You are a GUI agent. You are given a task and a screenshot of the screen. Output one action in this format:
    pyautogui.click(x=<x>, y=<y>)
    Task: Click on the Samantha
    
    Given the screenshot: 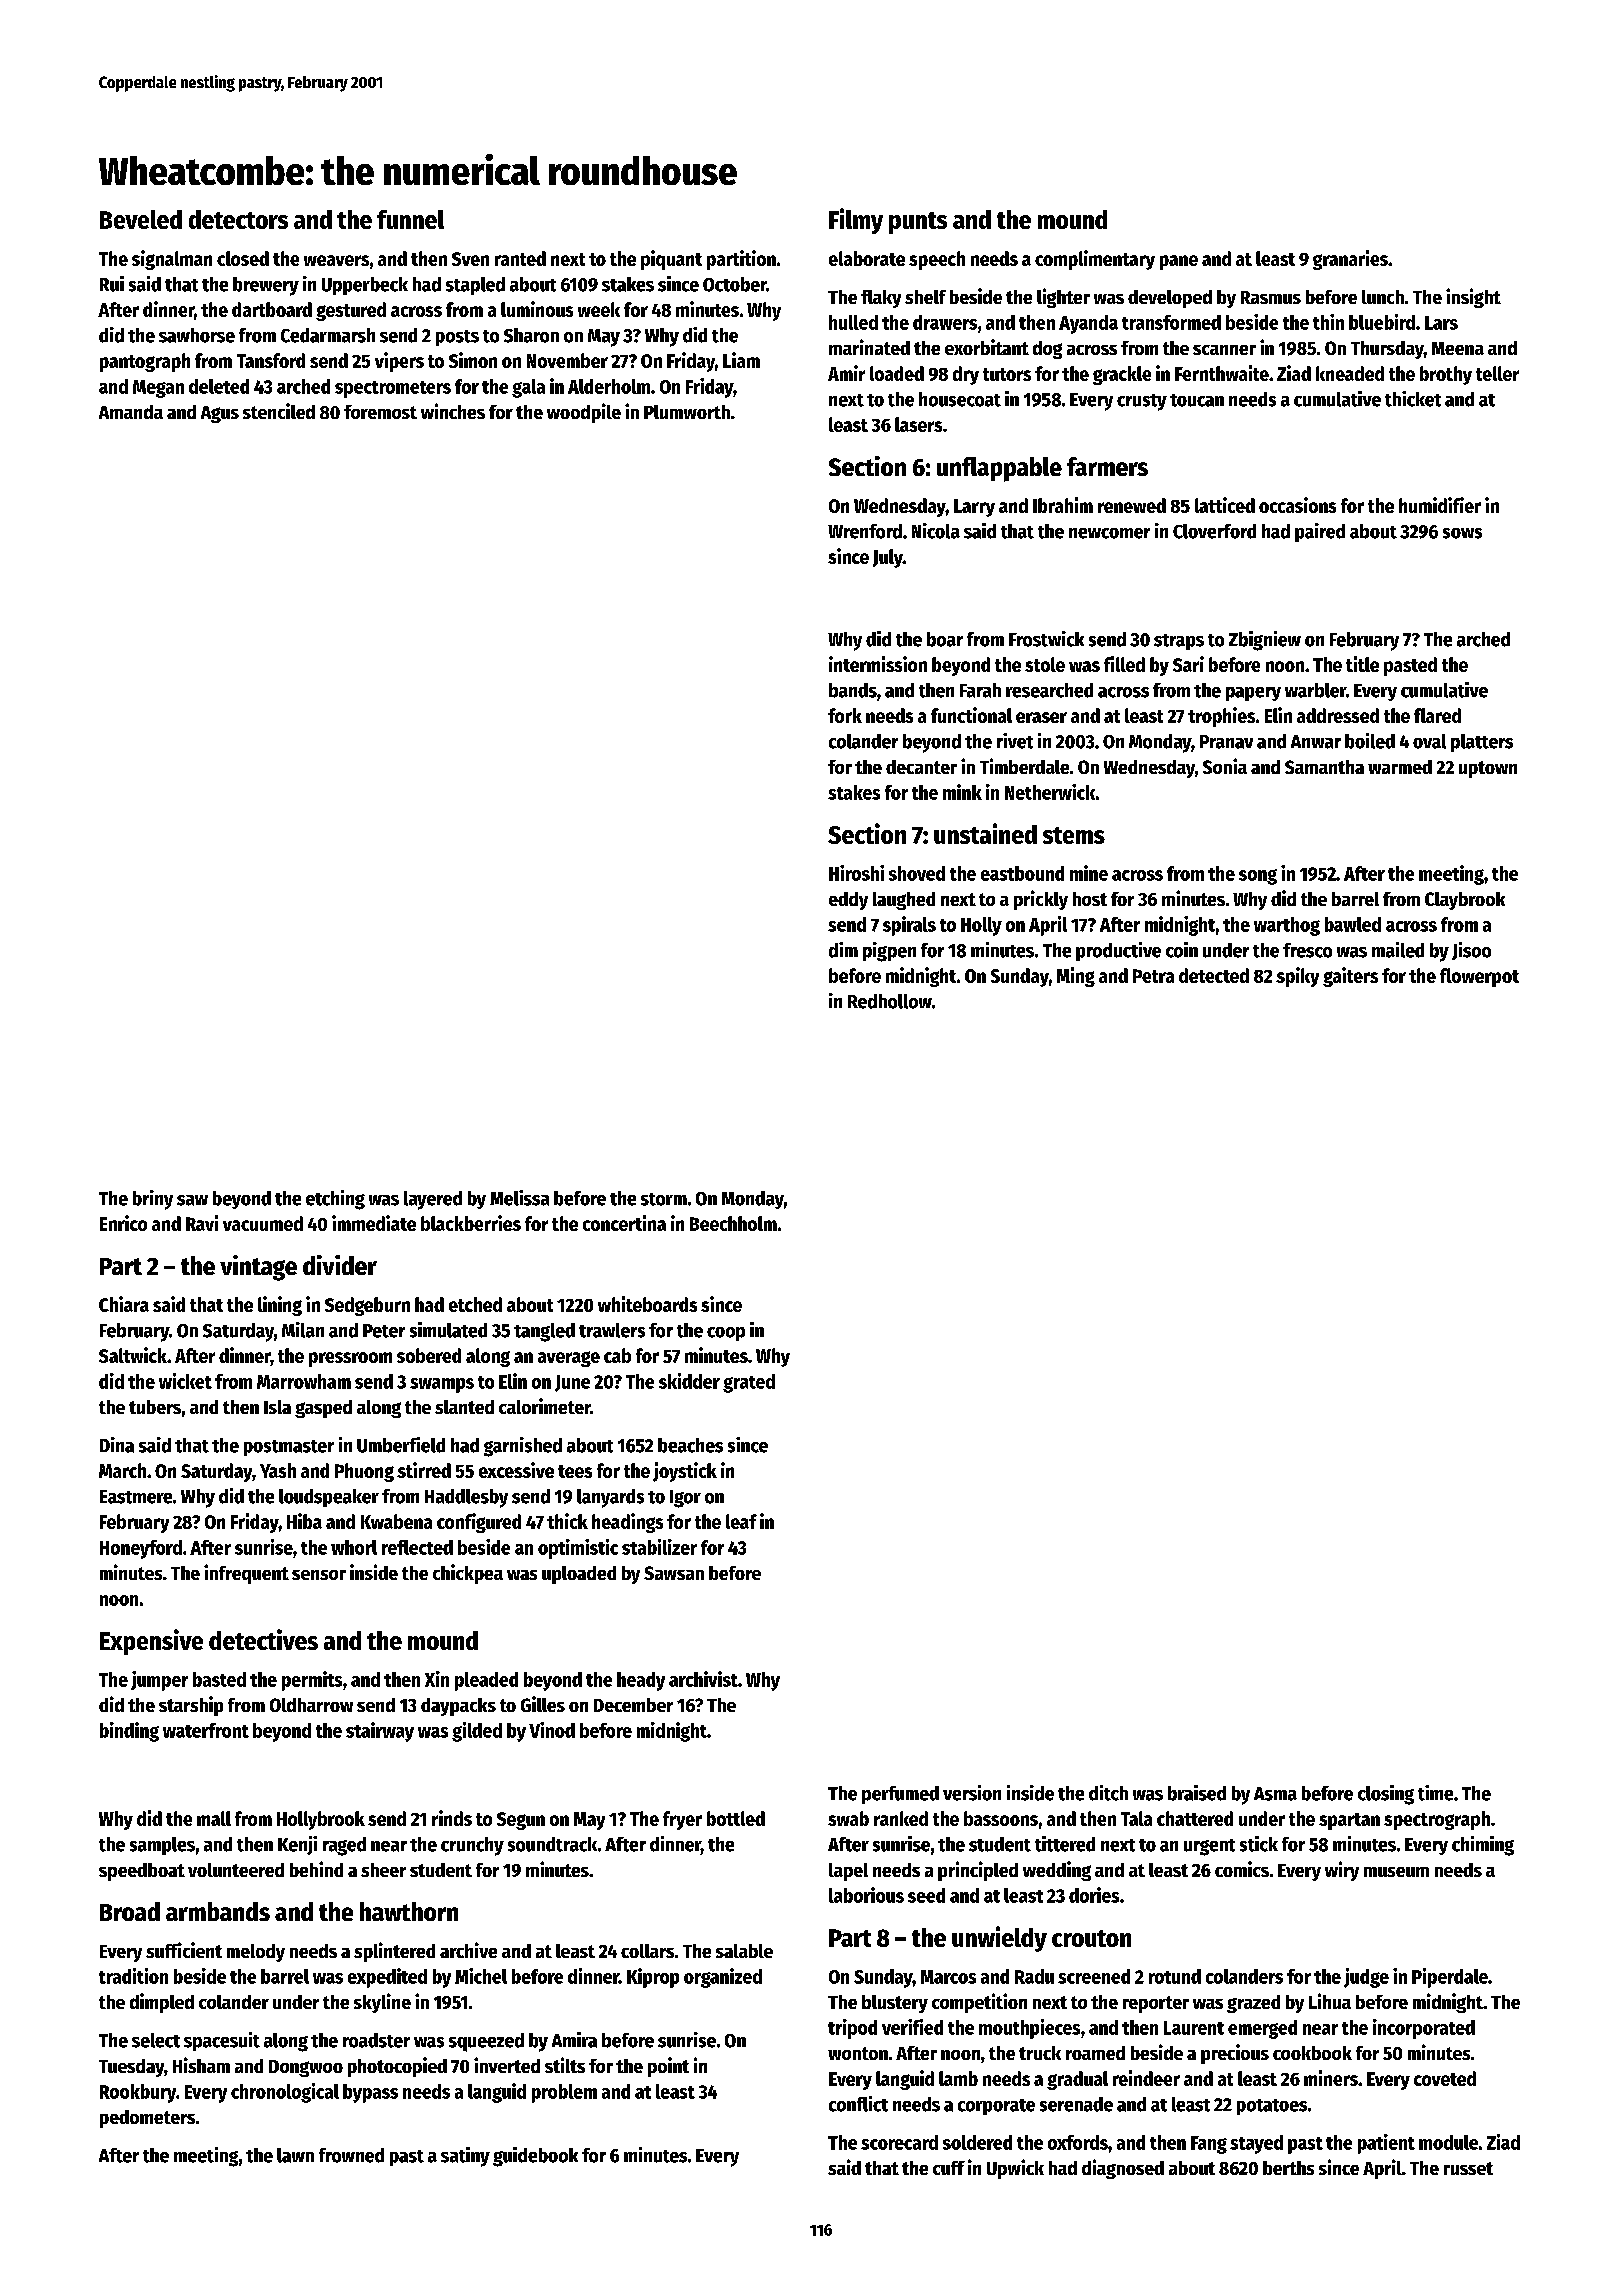 What is the action you would take?
    pyautogui.click(x=1324, y=767)
